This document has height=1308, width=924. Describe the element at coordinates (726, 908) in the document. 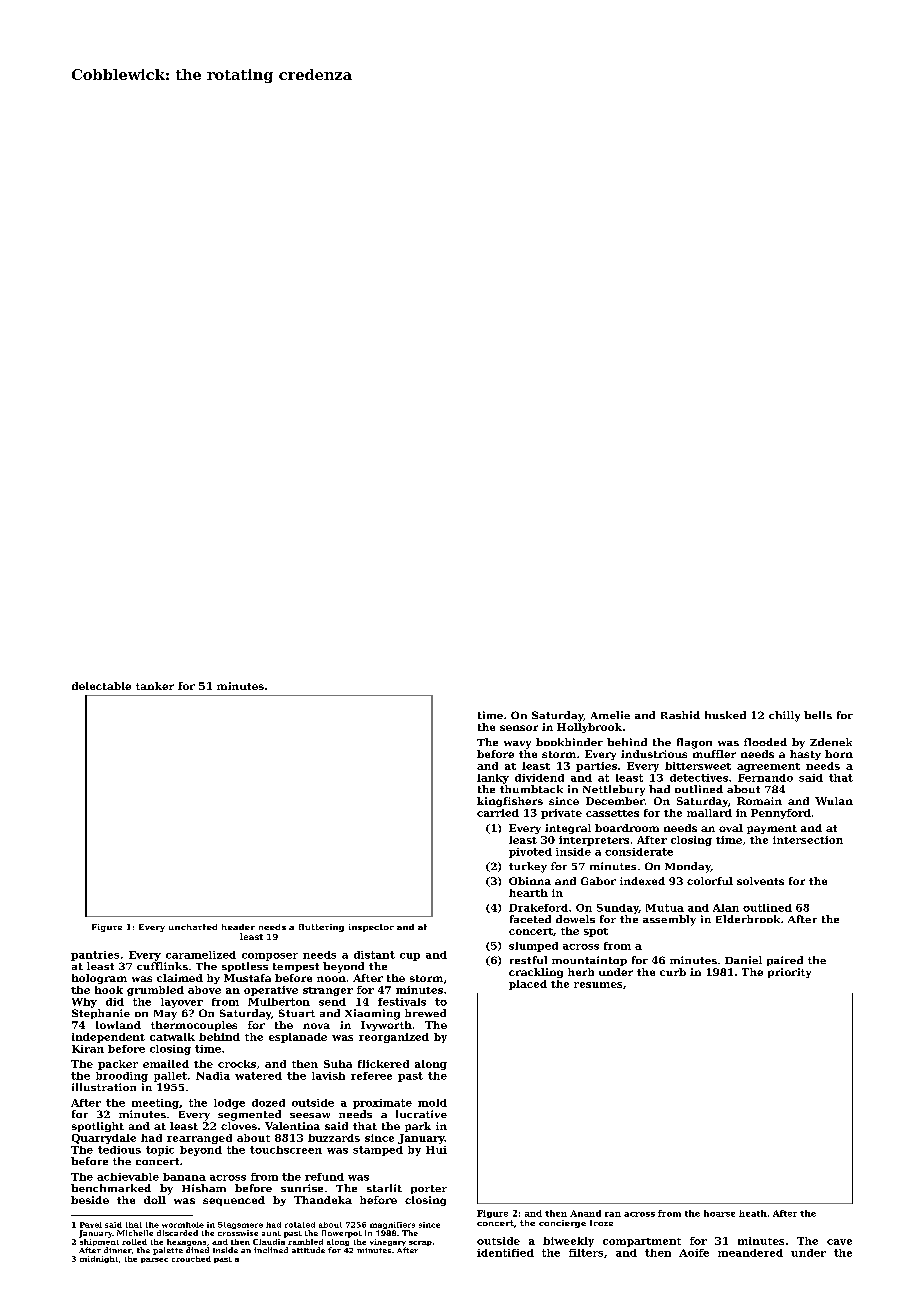

I see `Alan` at that location.
